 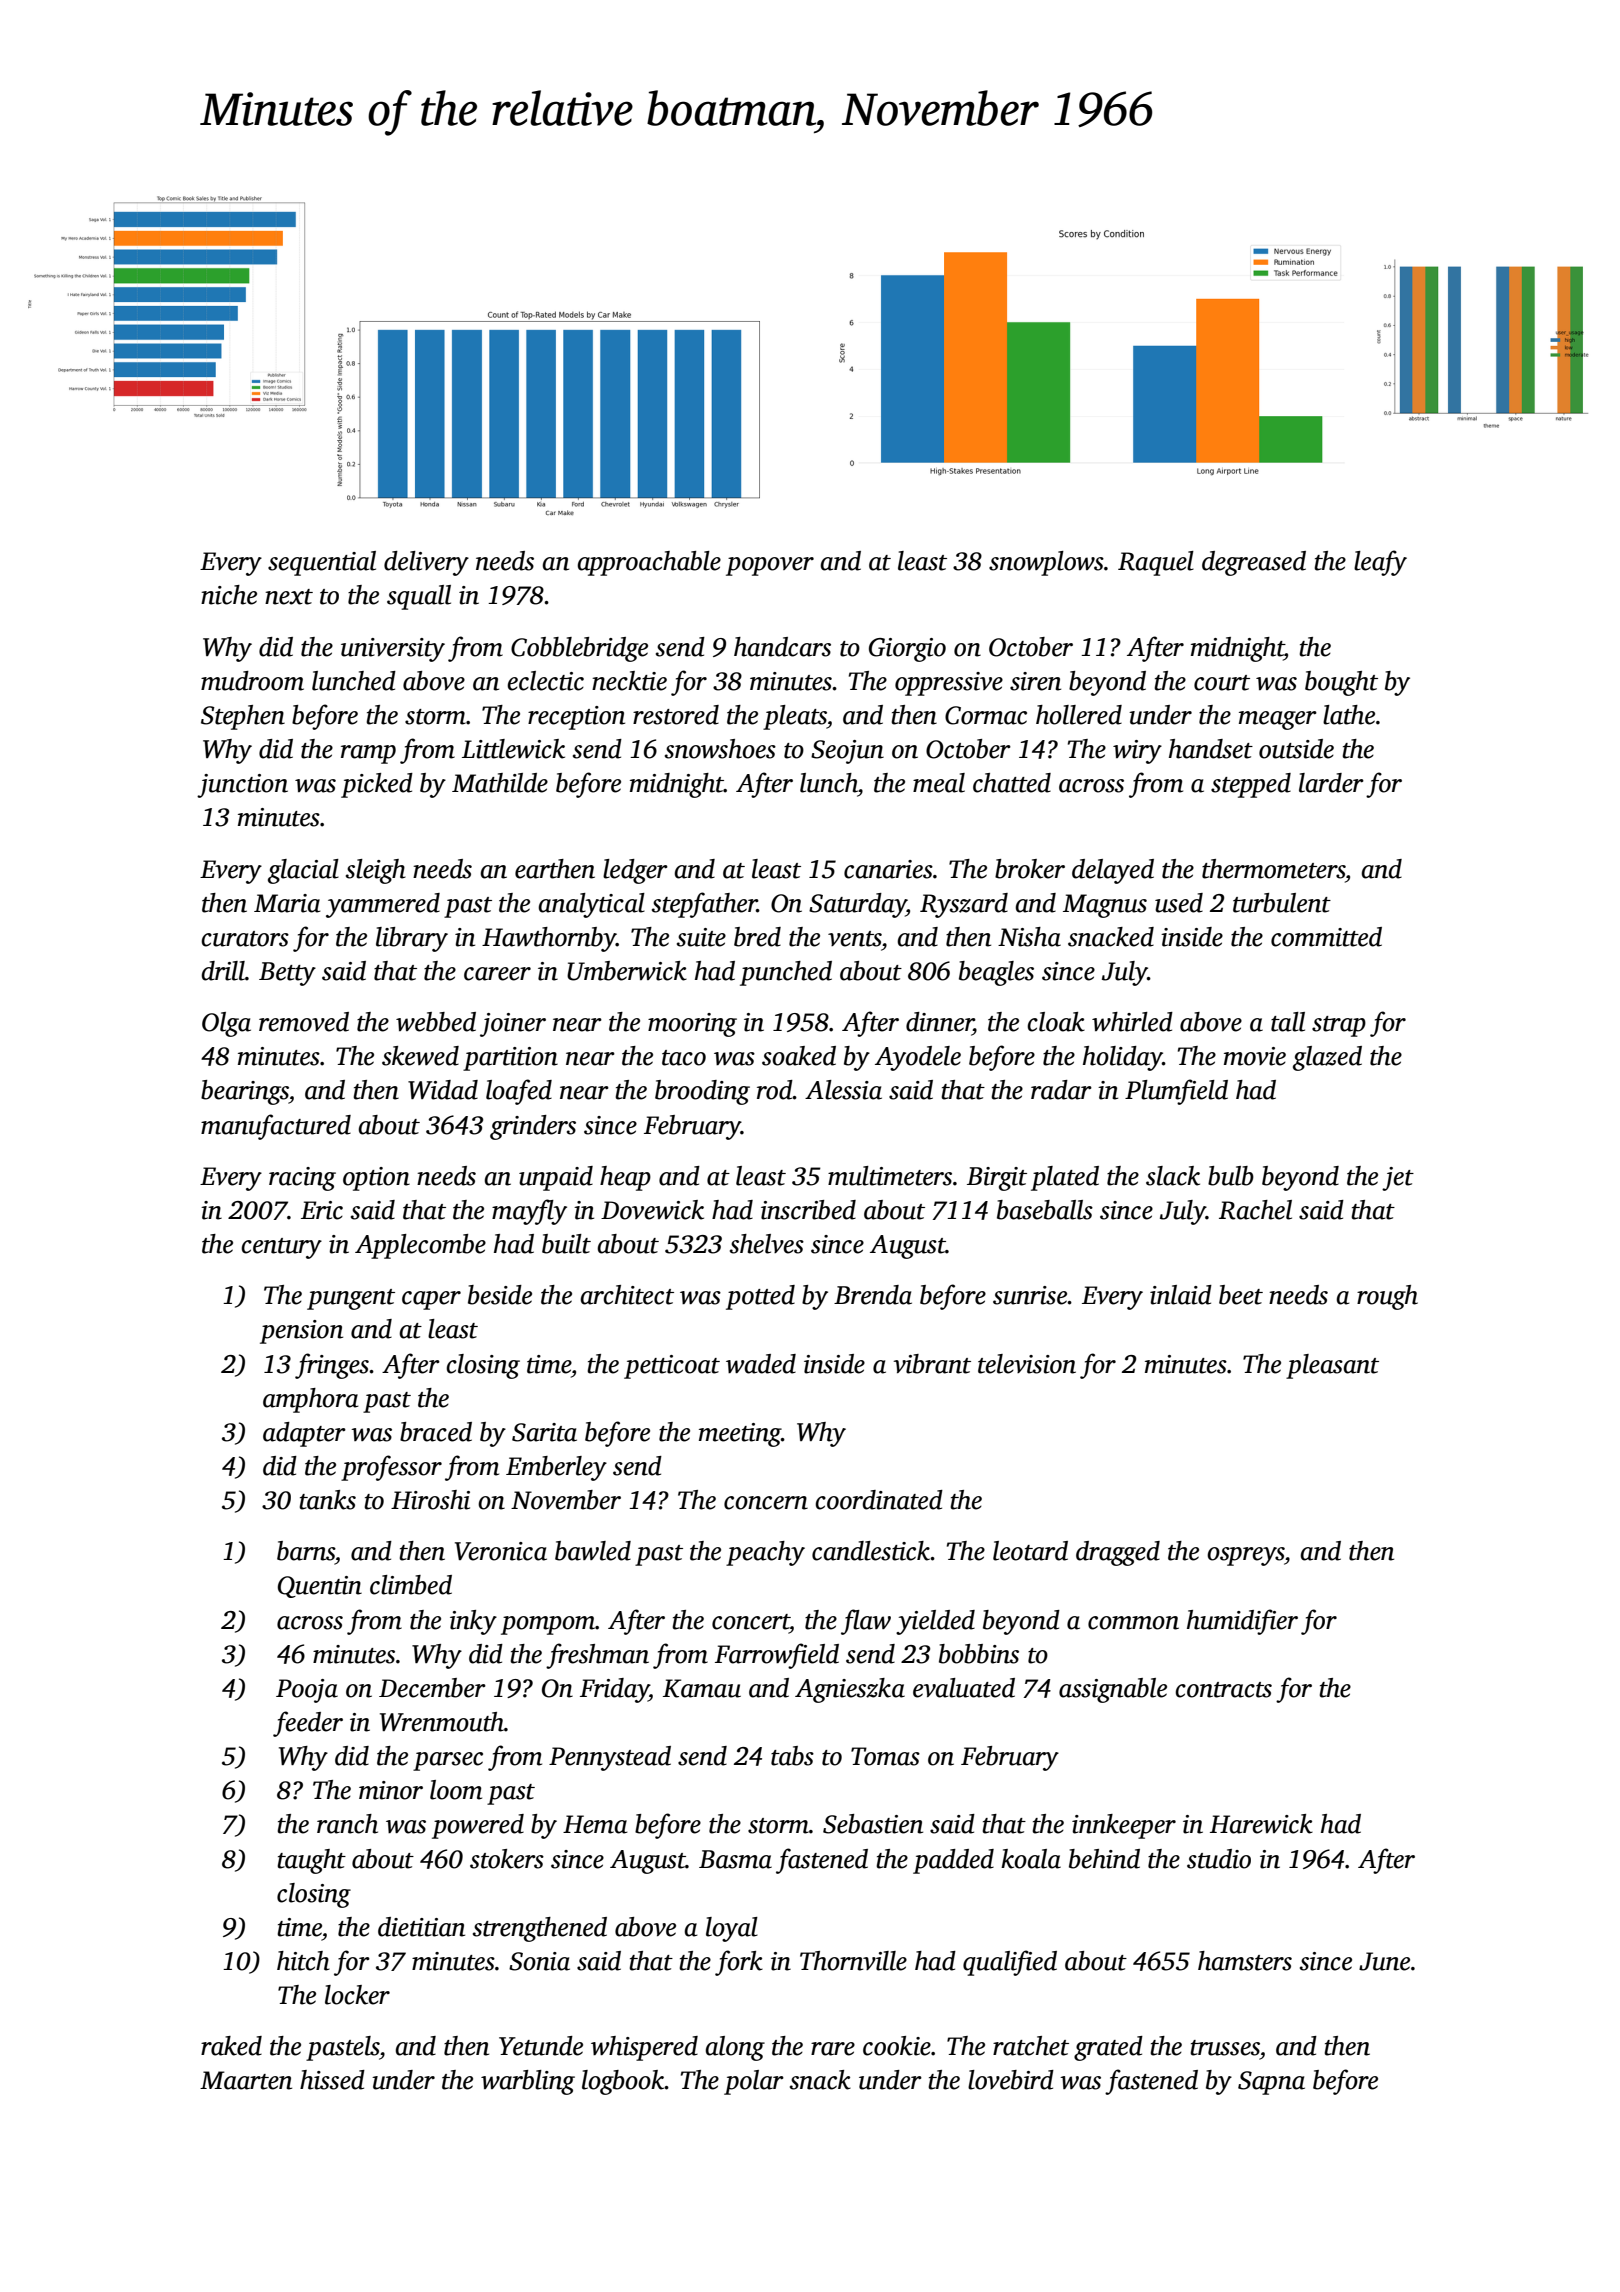 What do you see at coordinates (1132, 1022) in the screenshot?
I see `whirled` at bounding box center [1132, 1022].
